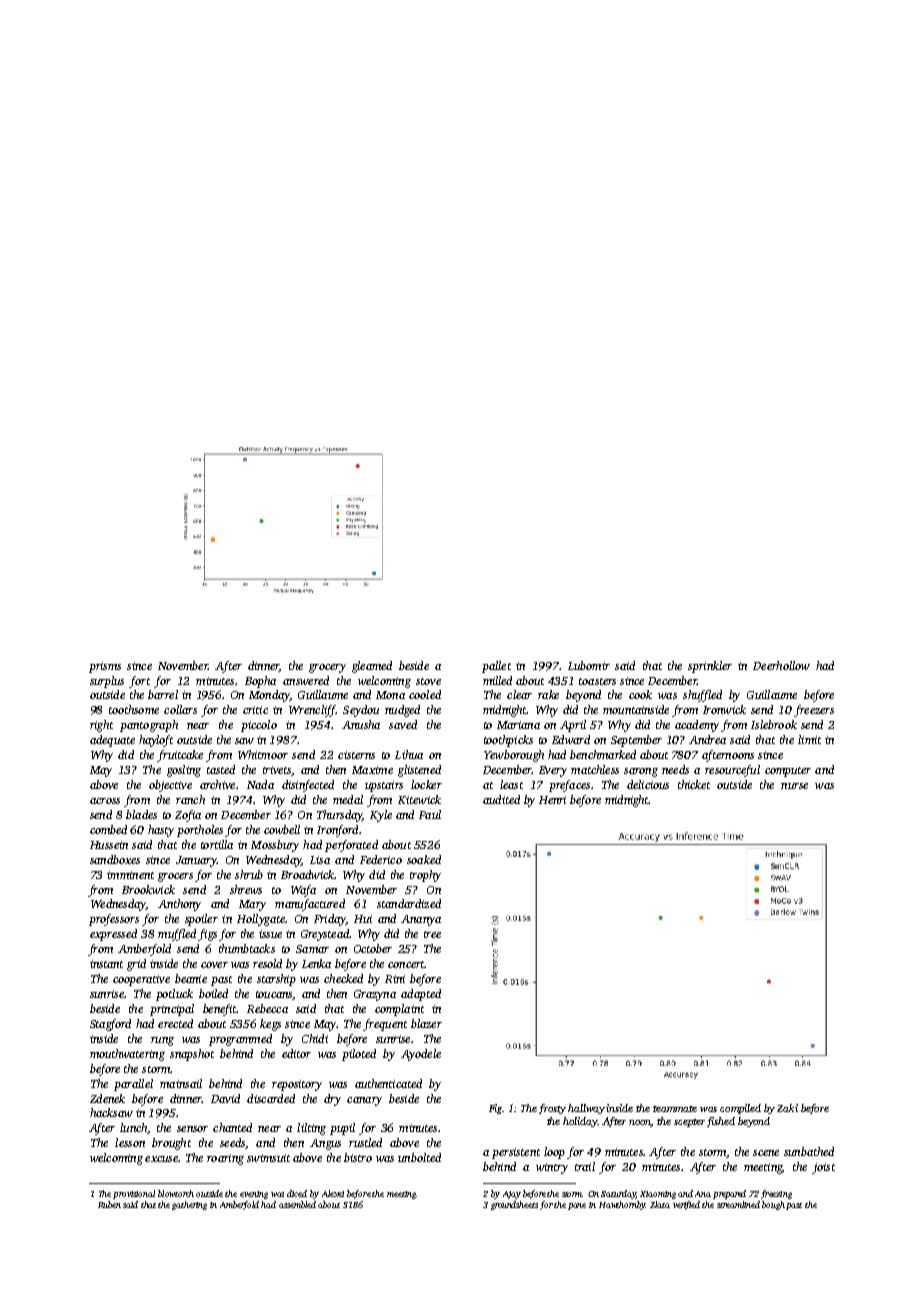 This screenshot has width=924, height=1308. What do you see at coordinates (552, 1109) in the screenshot?
I see `frosty` at bounding box center [552, 1109].
